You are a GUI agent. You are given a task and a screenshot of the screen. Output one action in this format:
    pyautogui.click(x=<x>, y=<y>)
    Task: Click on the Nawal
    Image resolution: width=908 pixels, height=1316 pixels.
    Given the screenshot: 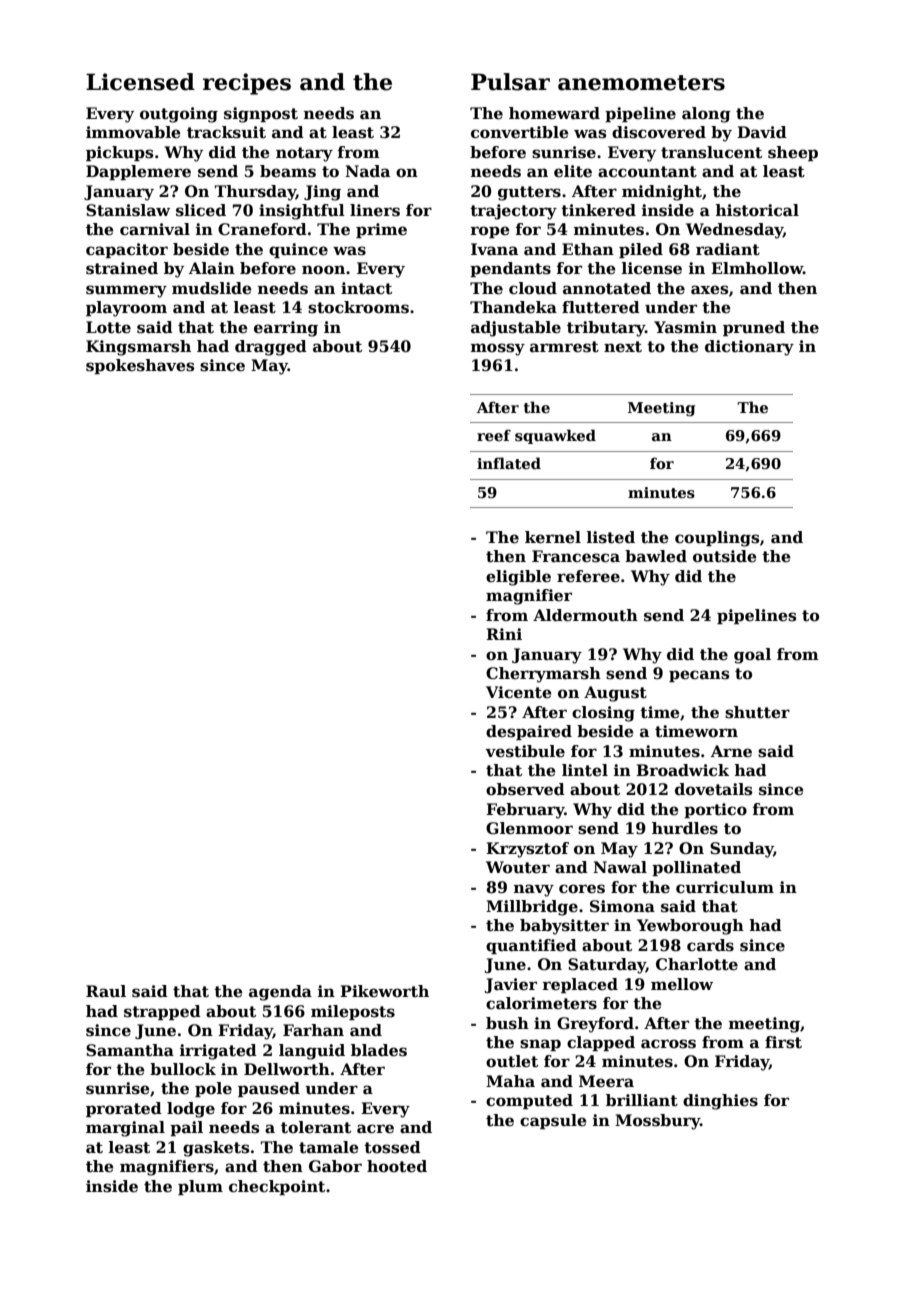 What is the action you would take?
    pyautogui.click(x=620, y=867)
